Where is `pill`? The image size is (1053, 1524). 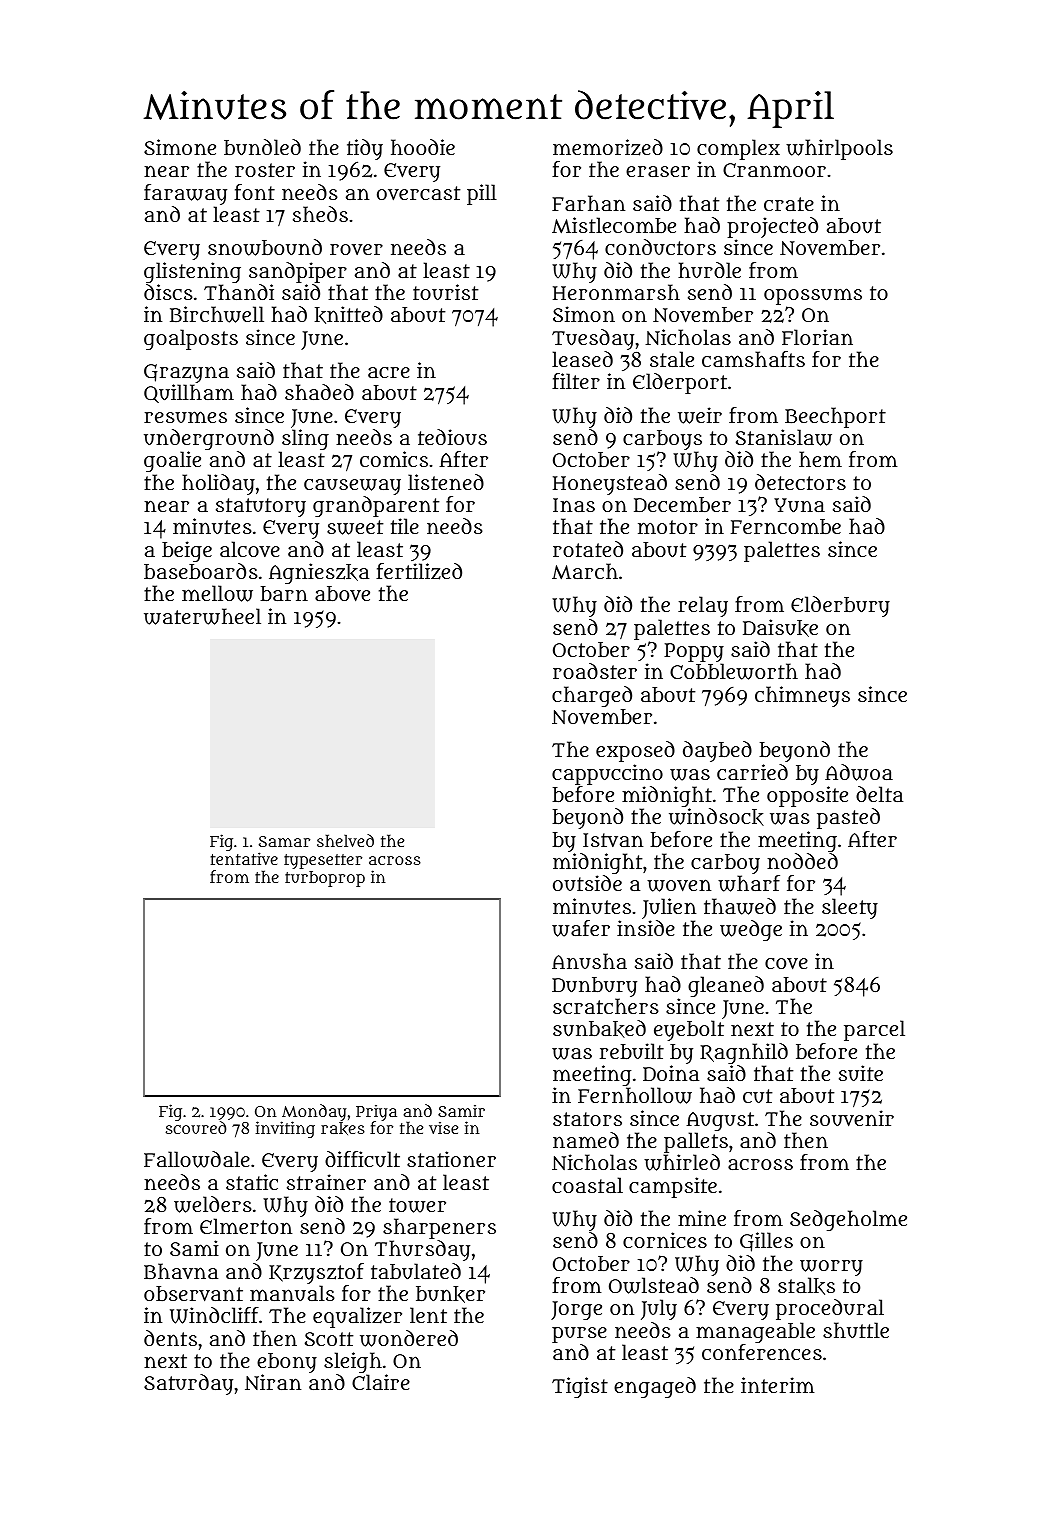 pill is located at coordinates (482, 194).
